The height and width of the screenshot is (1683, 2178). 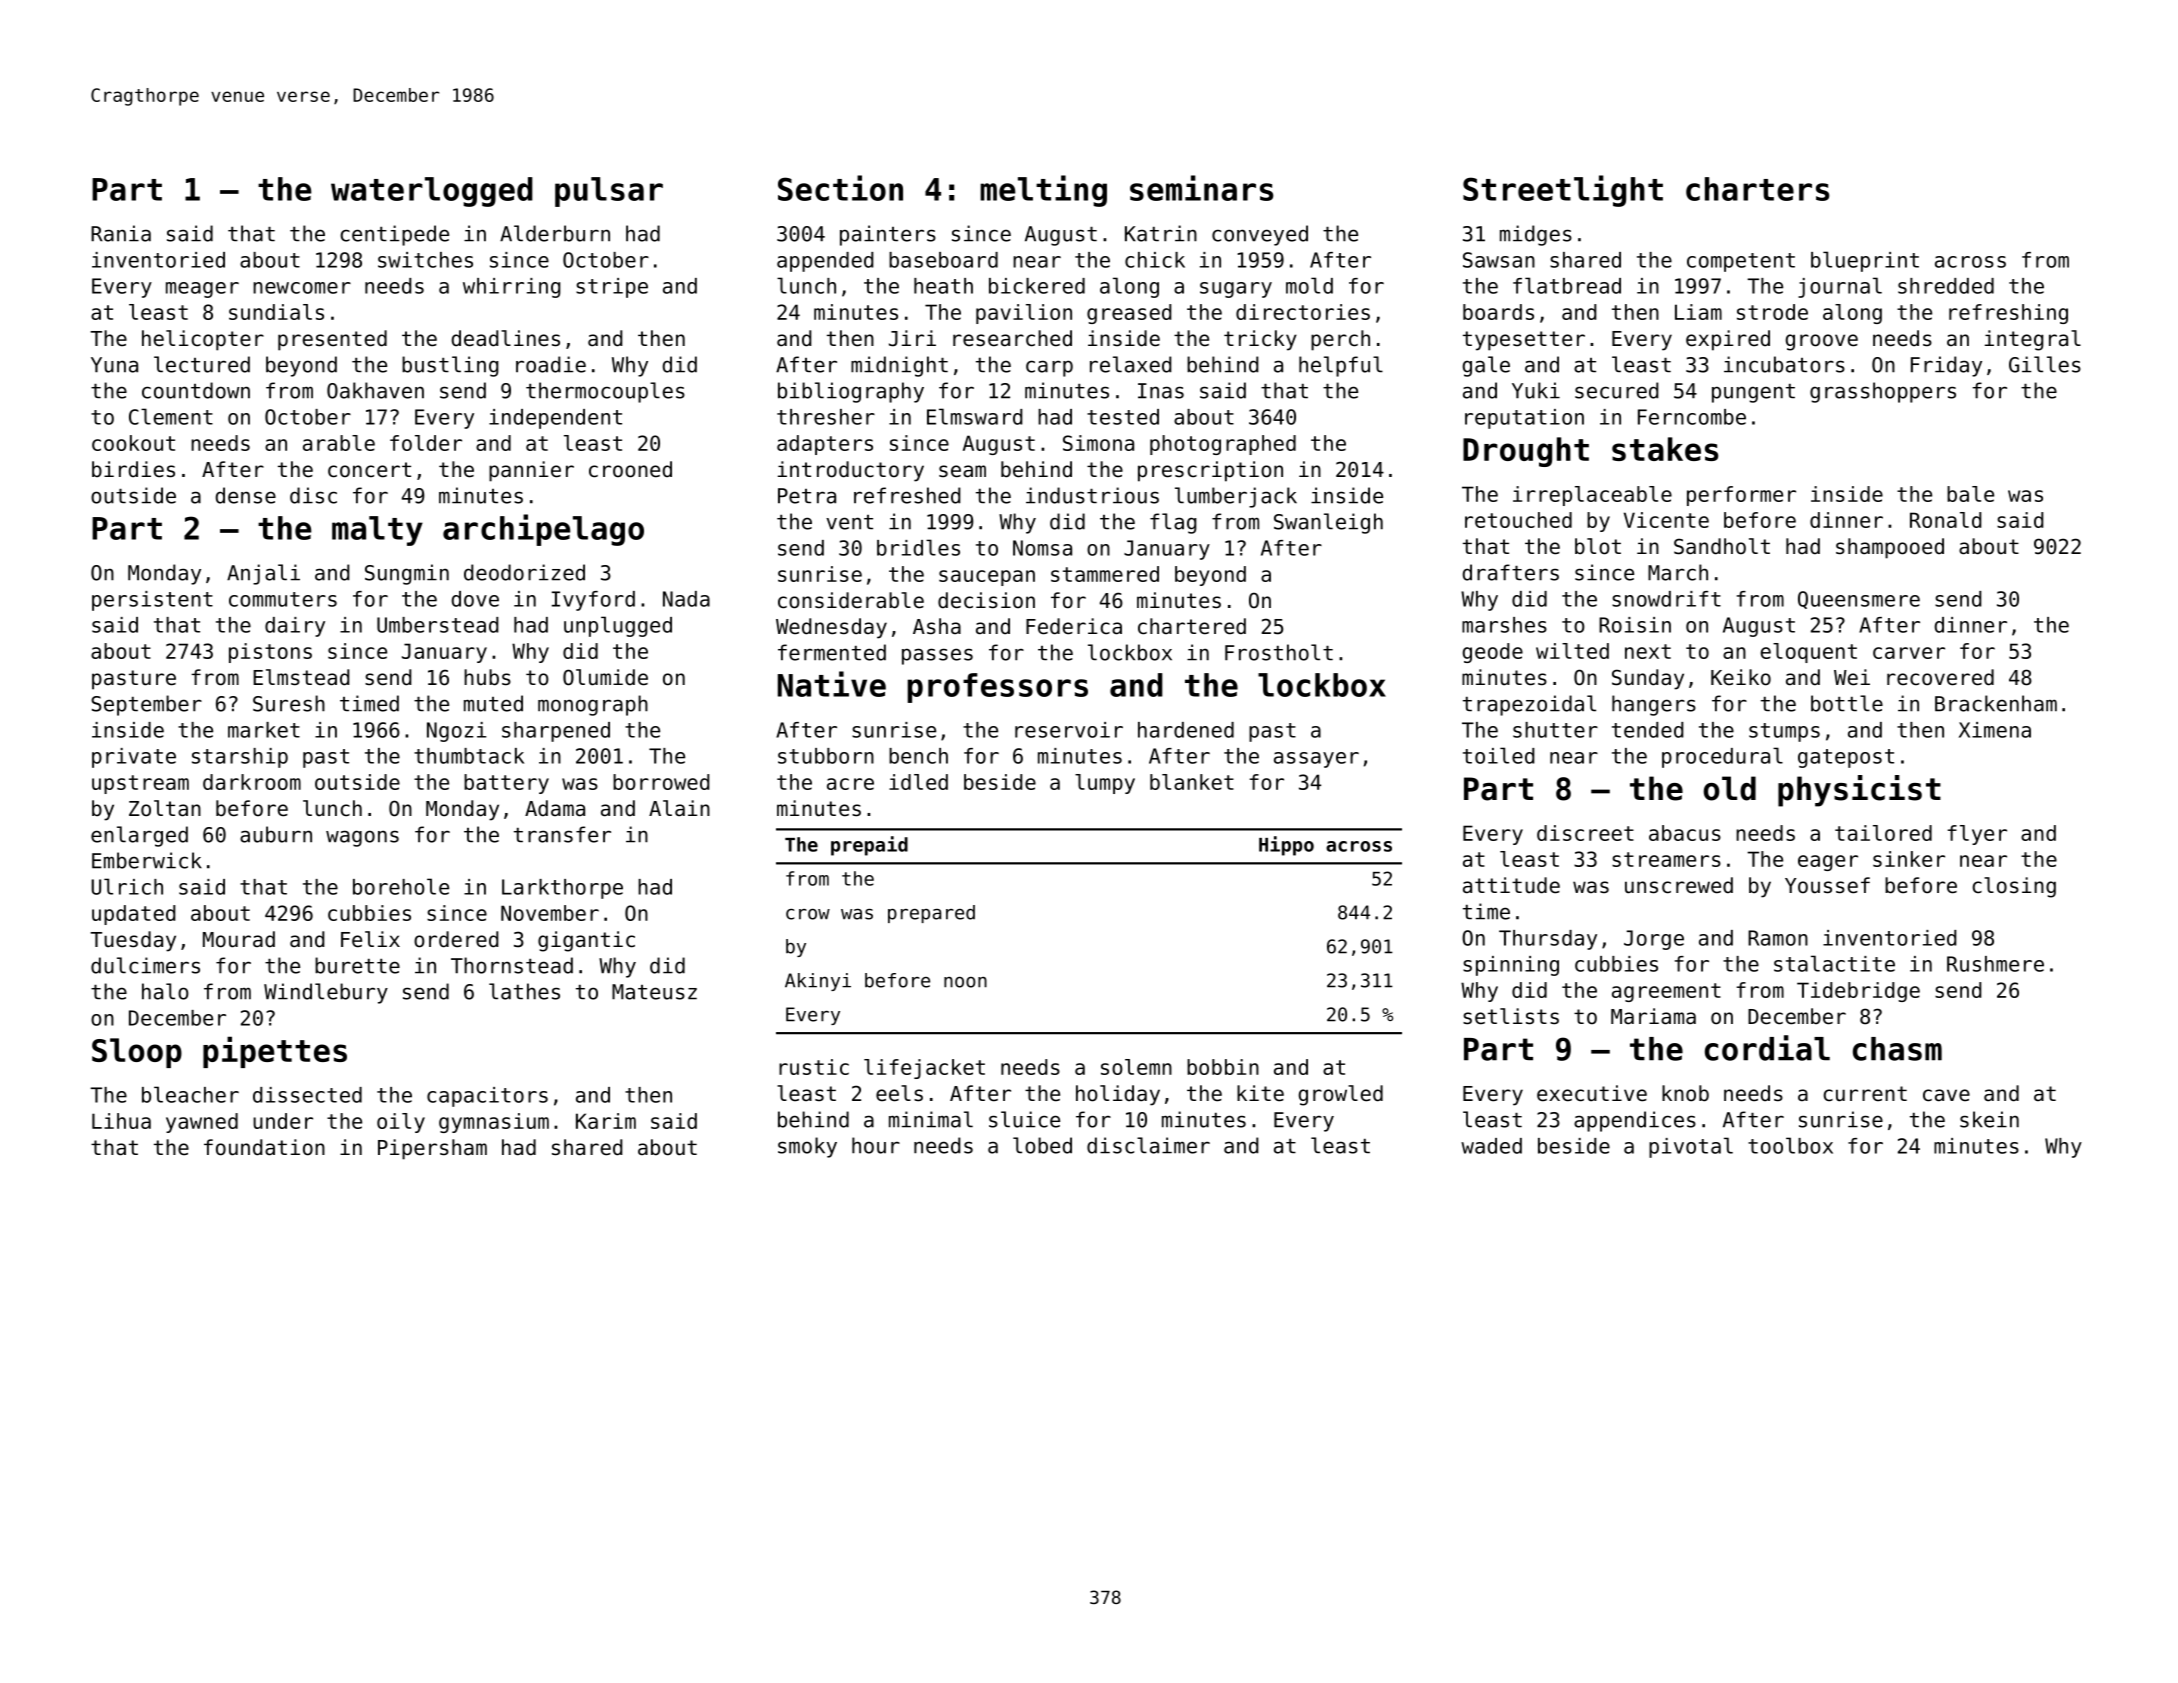 I want to click on seminars, so click(x=1201, y=188).
